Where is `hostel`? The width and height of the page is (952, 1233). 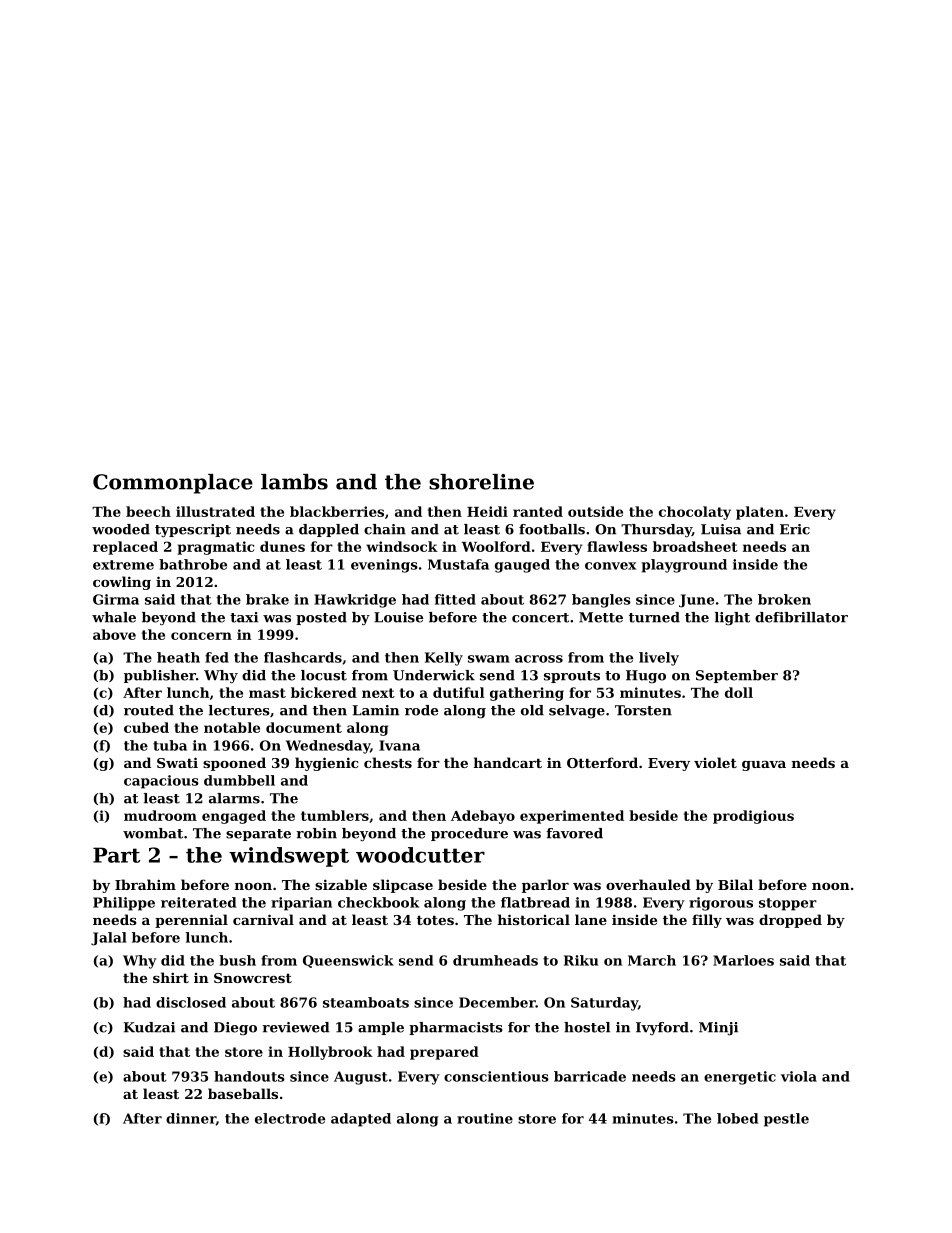 hostel is located at coordinates (587, 1027).
